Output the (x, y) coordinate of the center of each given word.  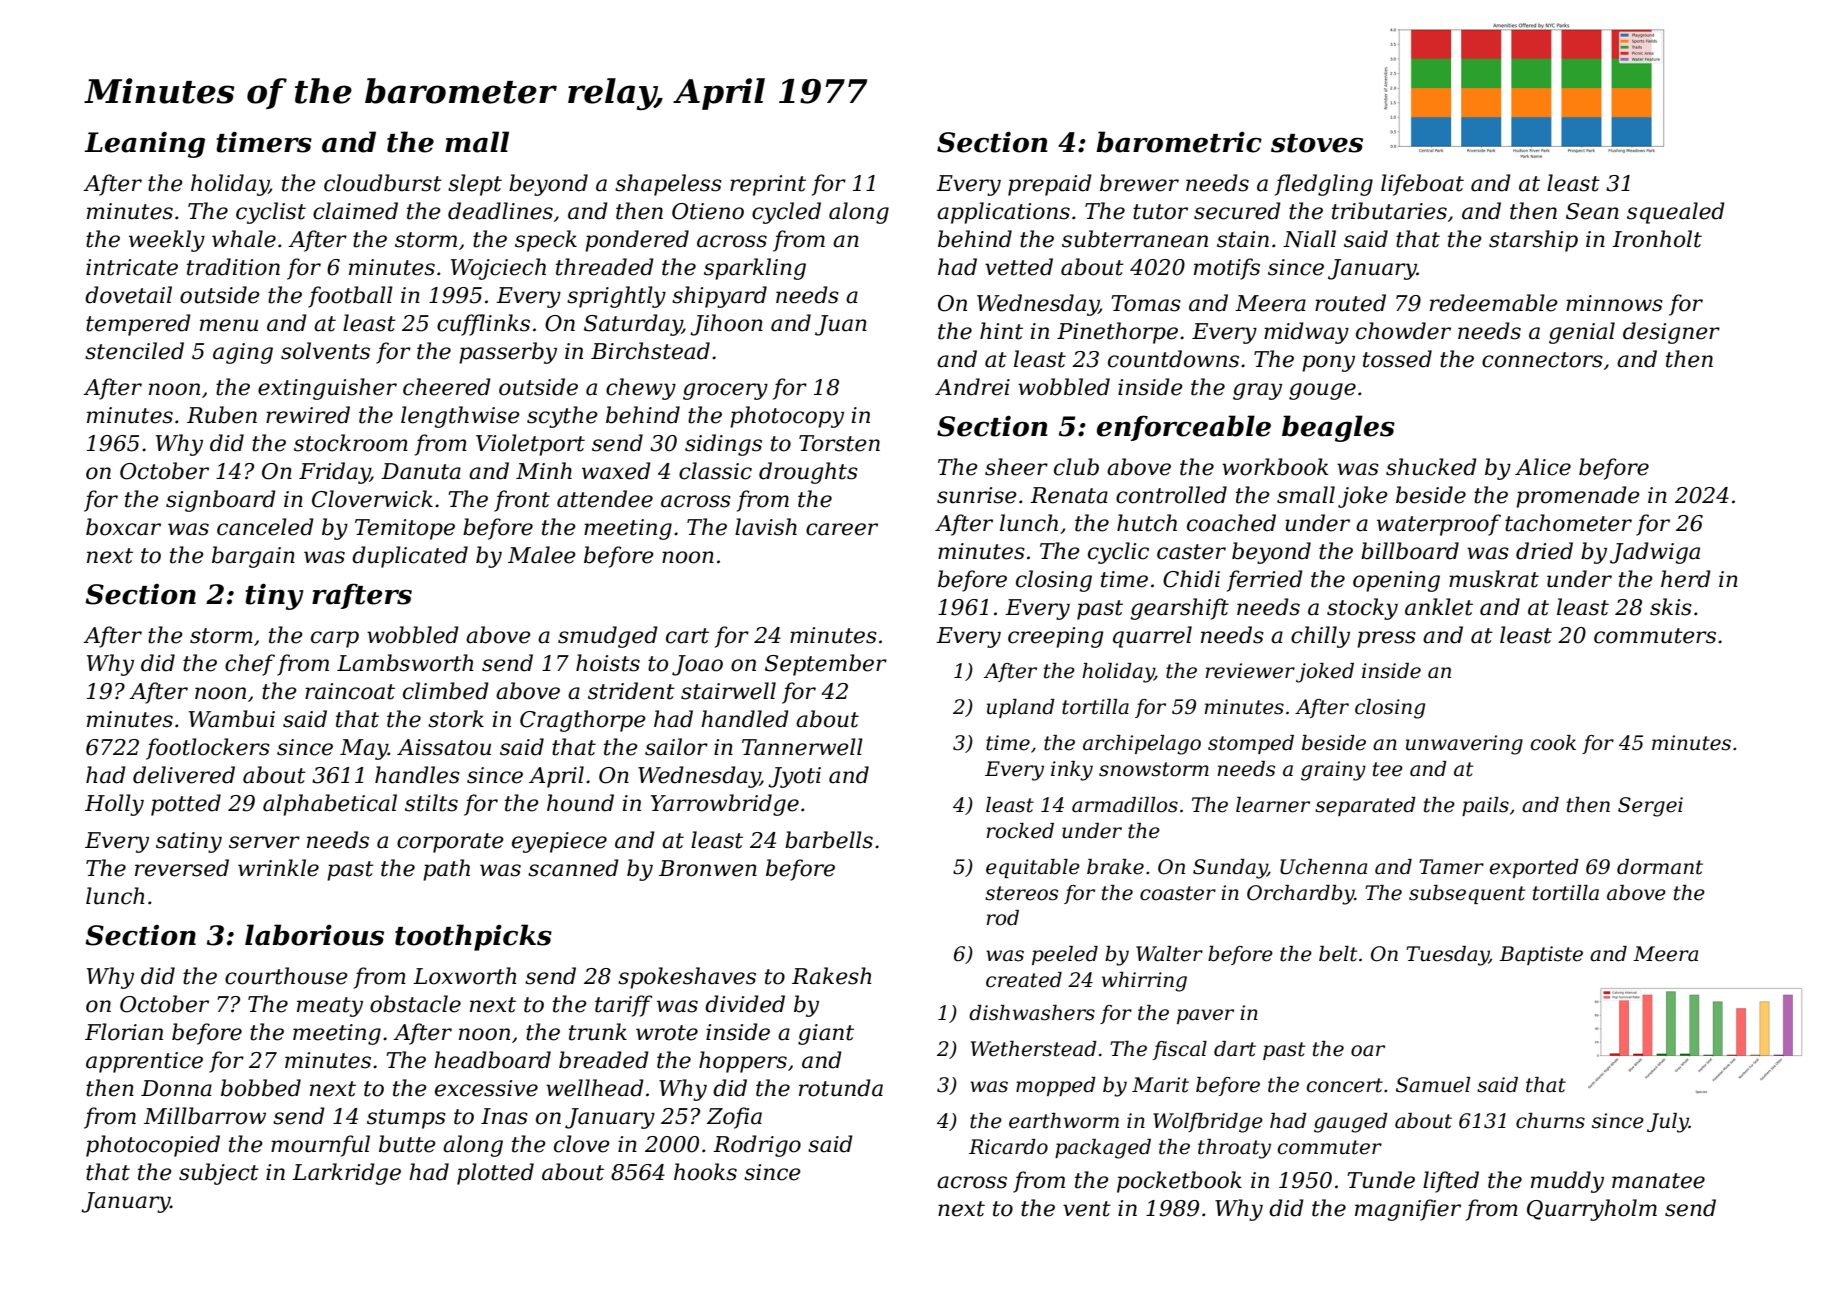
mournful (320, 1146)
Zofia (734, 1118)
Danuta (421, 471)
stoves (1317, 143)
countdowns (1173, 359)
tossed (1397, 359)
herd (1686, 579)
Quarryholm (1592, 1210)
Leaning (144, 144)
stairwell (728, 691)
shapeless (668, 185)
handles (417, 775)
